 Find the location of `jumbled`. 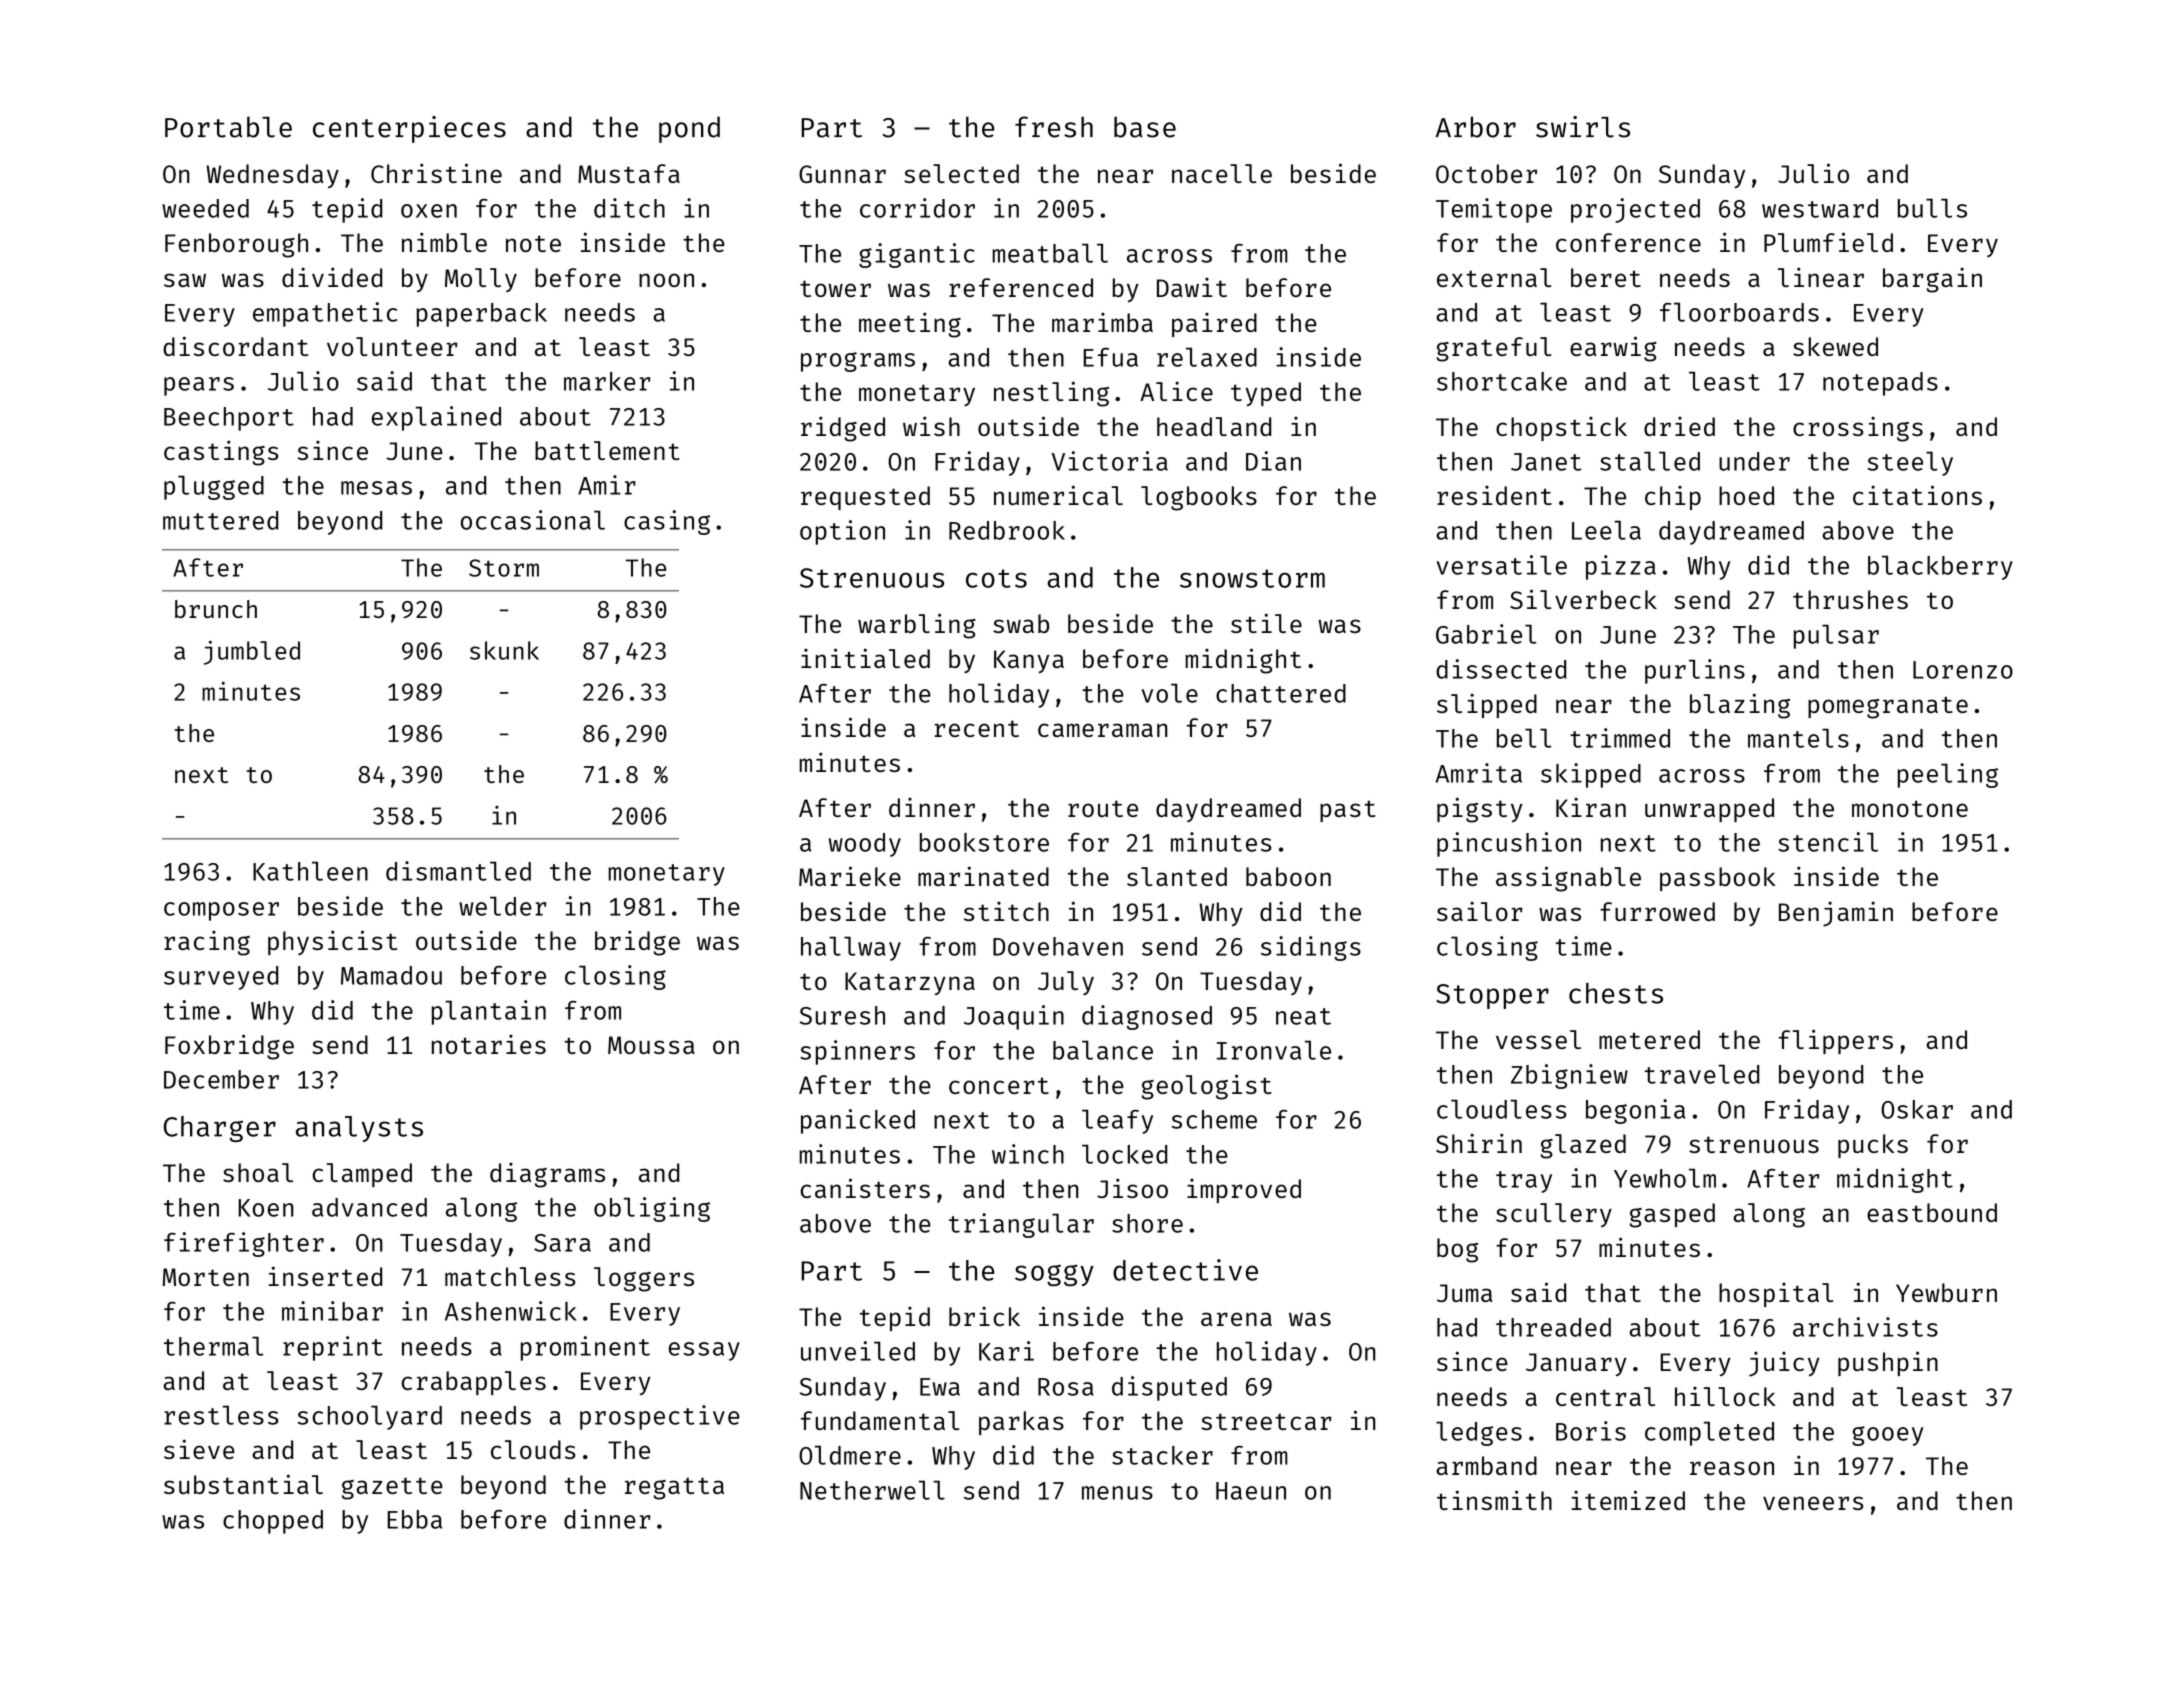

jumbled is located at coordinates (252, 653).
